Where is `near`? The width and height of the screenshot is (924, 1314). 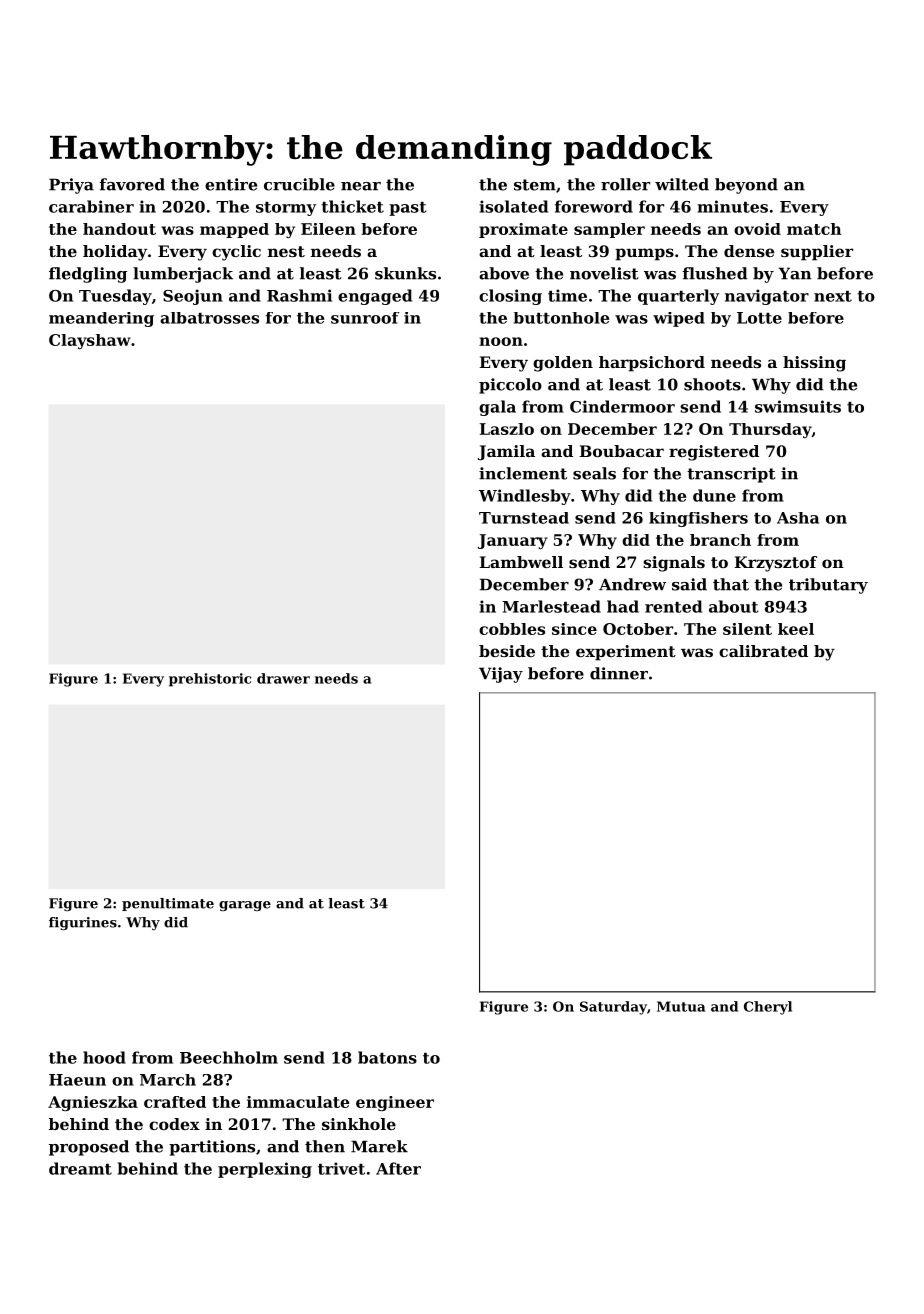 near is located at coordinates (361, 186).
